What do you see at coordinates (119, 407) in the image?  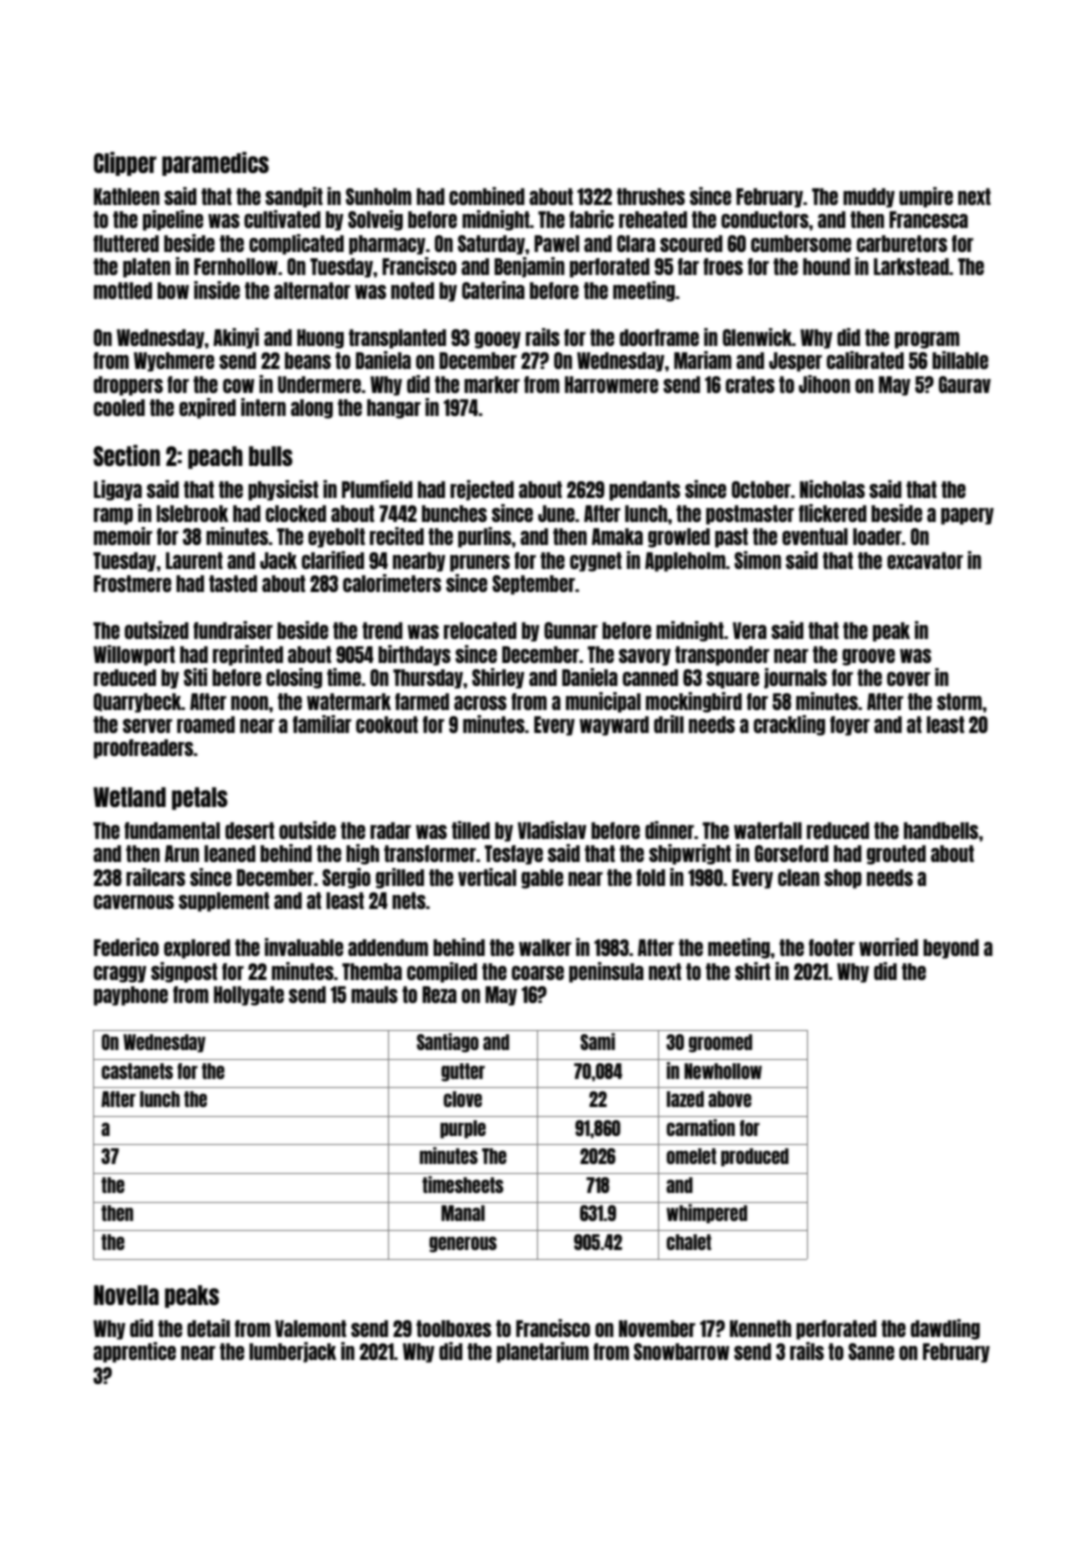 I see `cooled` at bounding box center [119, 407].
